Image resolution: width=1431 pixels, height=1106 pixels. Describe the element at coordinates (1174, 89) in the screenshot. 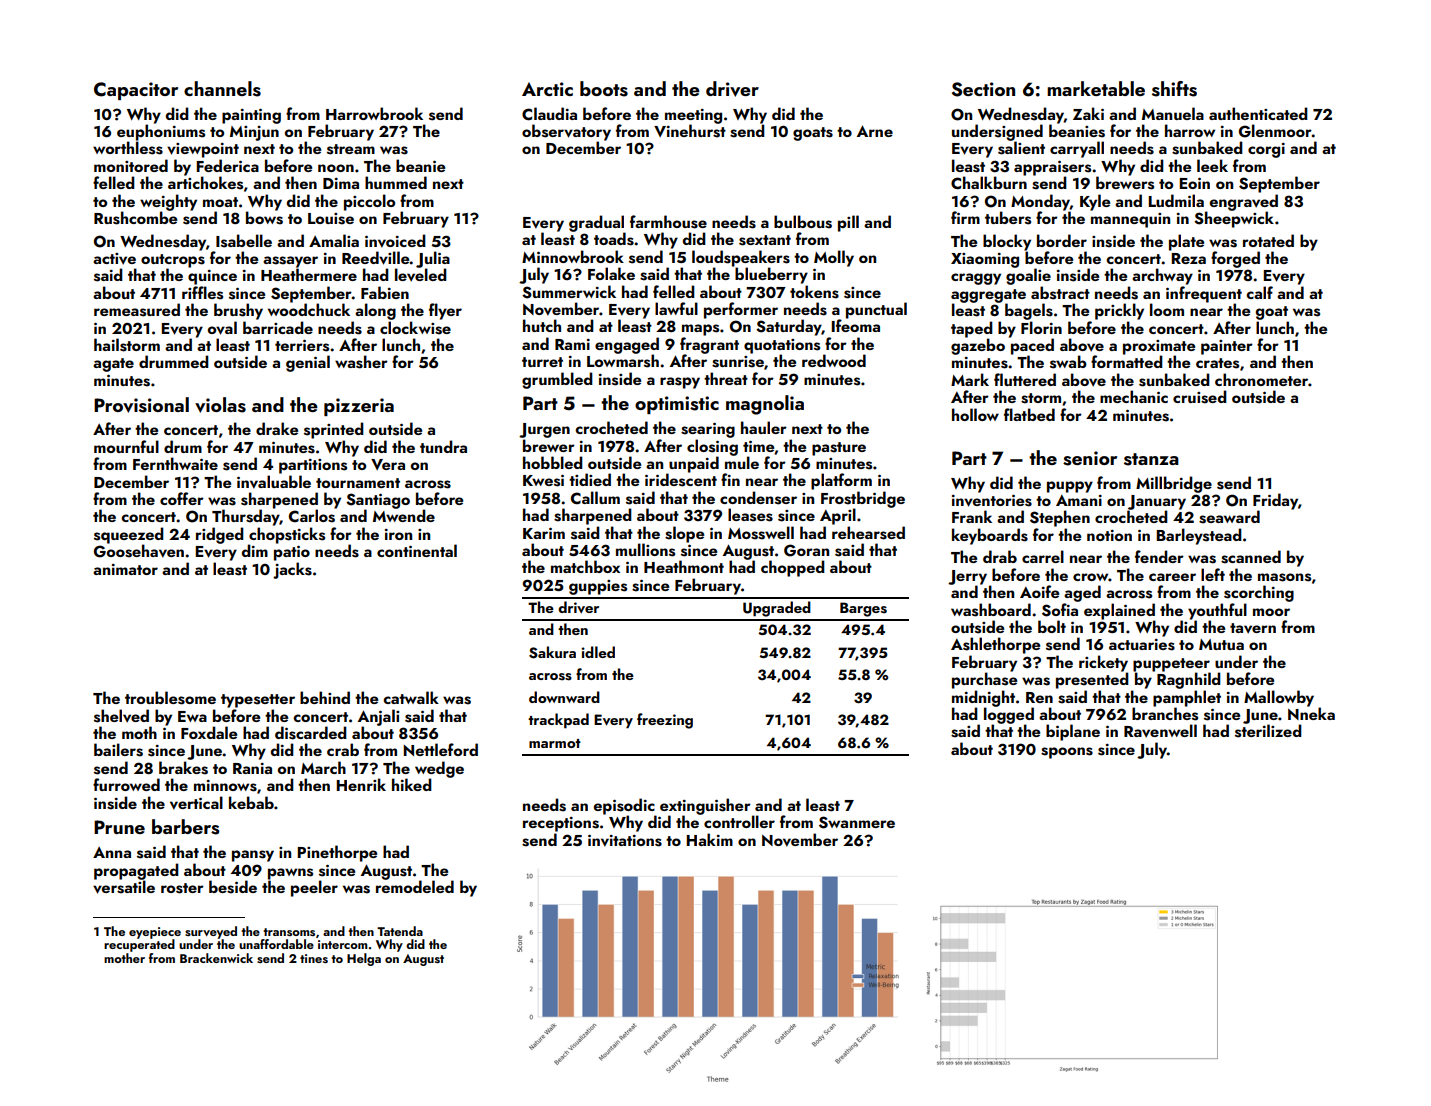

I see `shifts` at that location.
